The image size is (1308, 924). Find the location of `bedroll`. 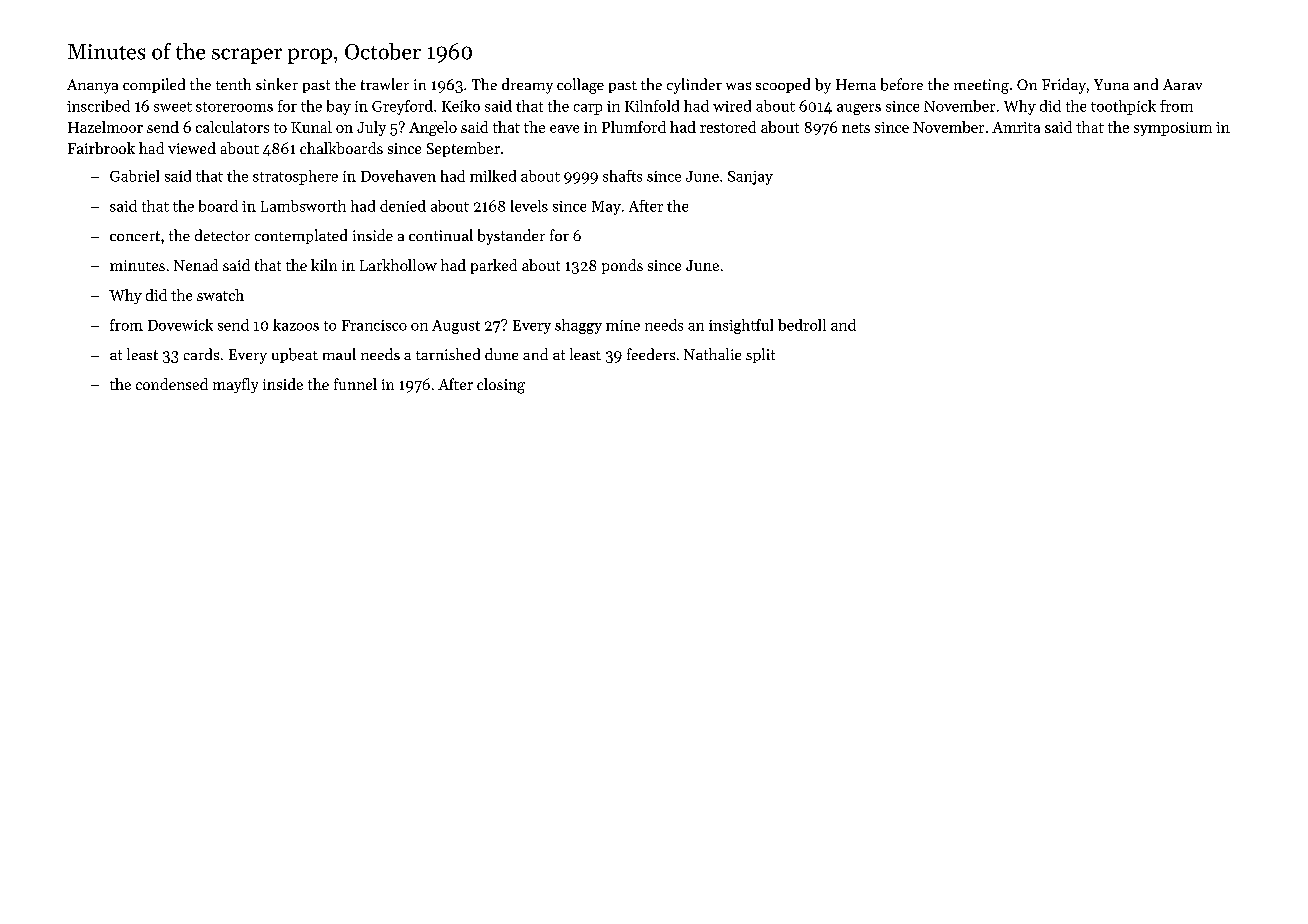

bedroll is located at coordinates (802, 325).
